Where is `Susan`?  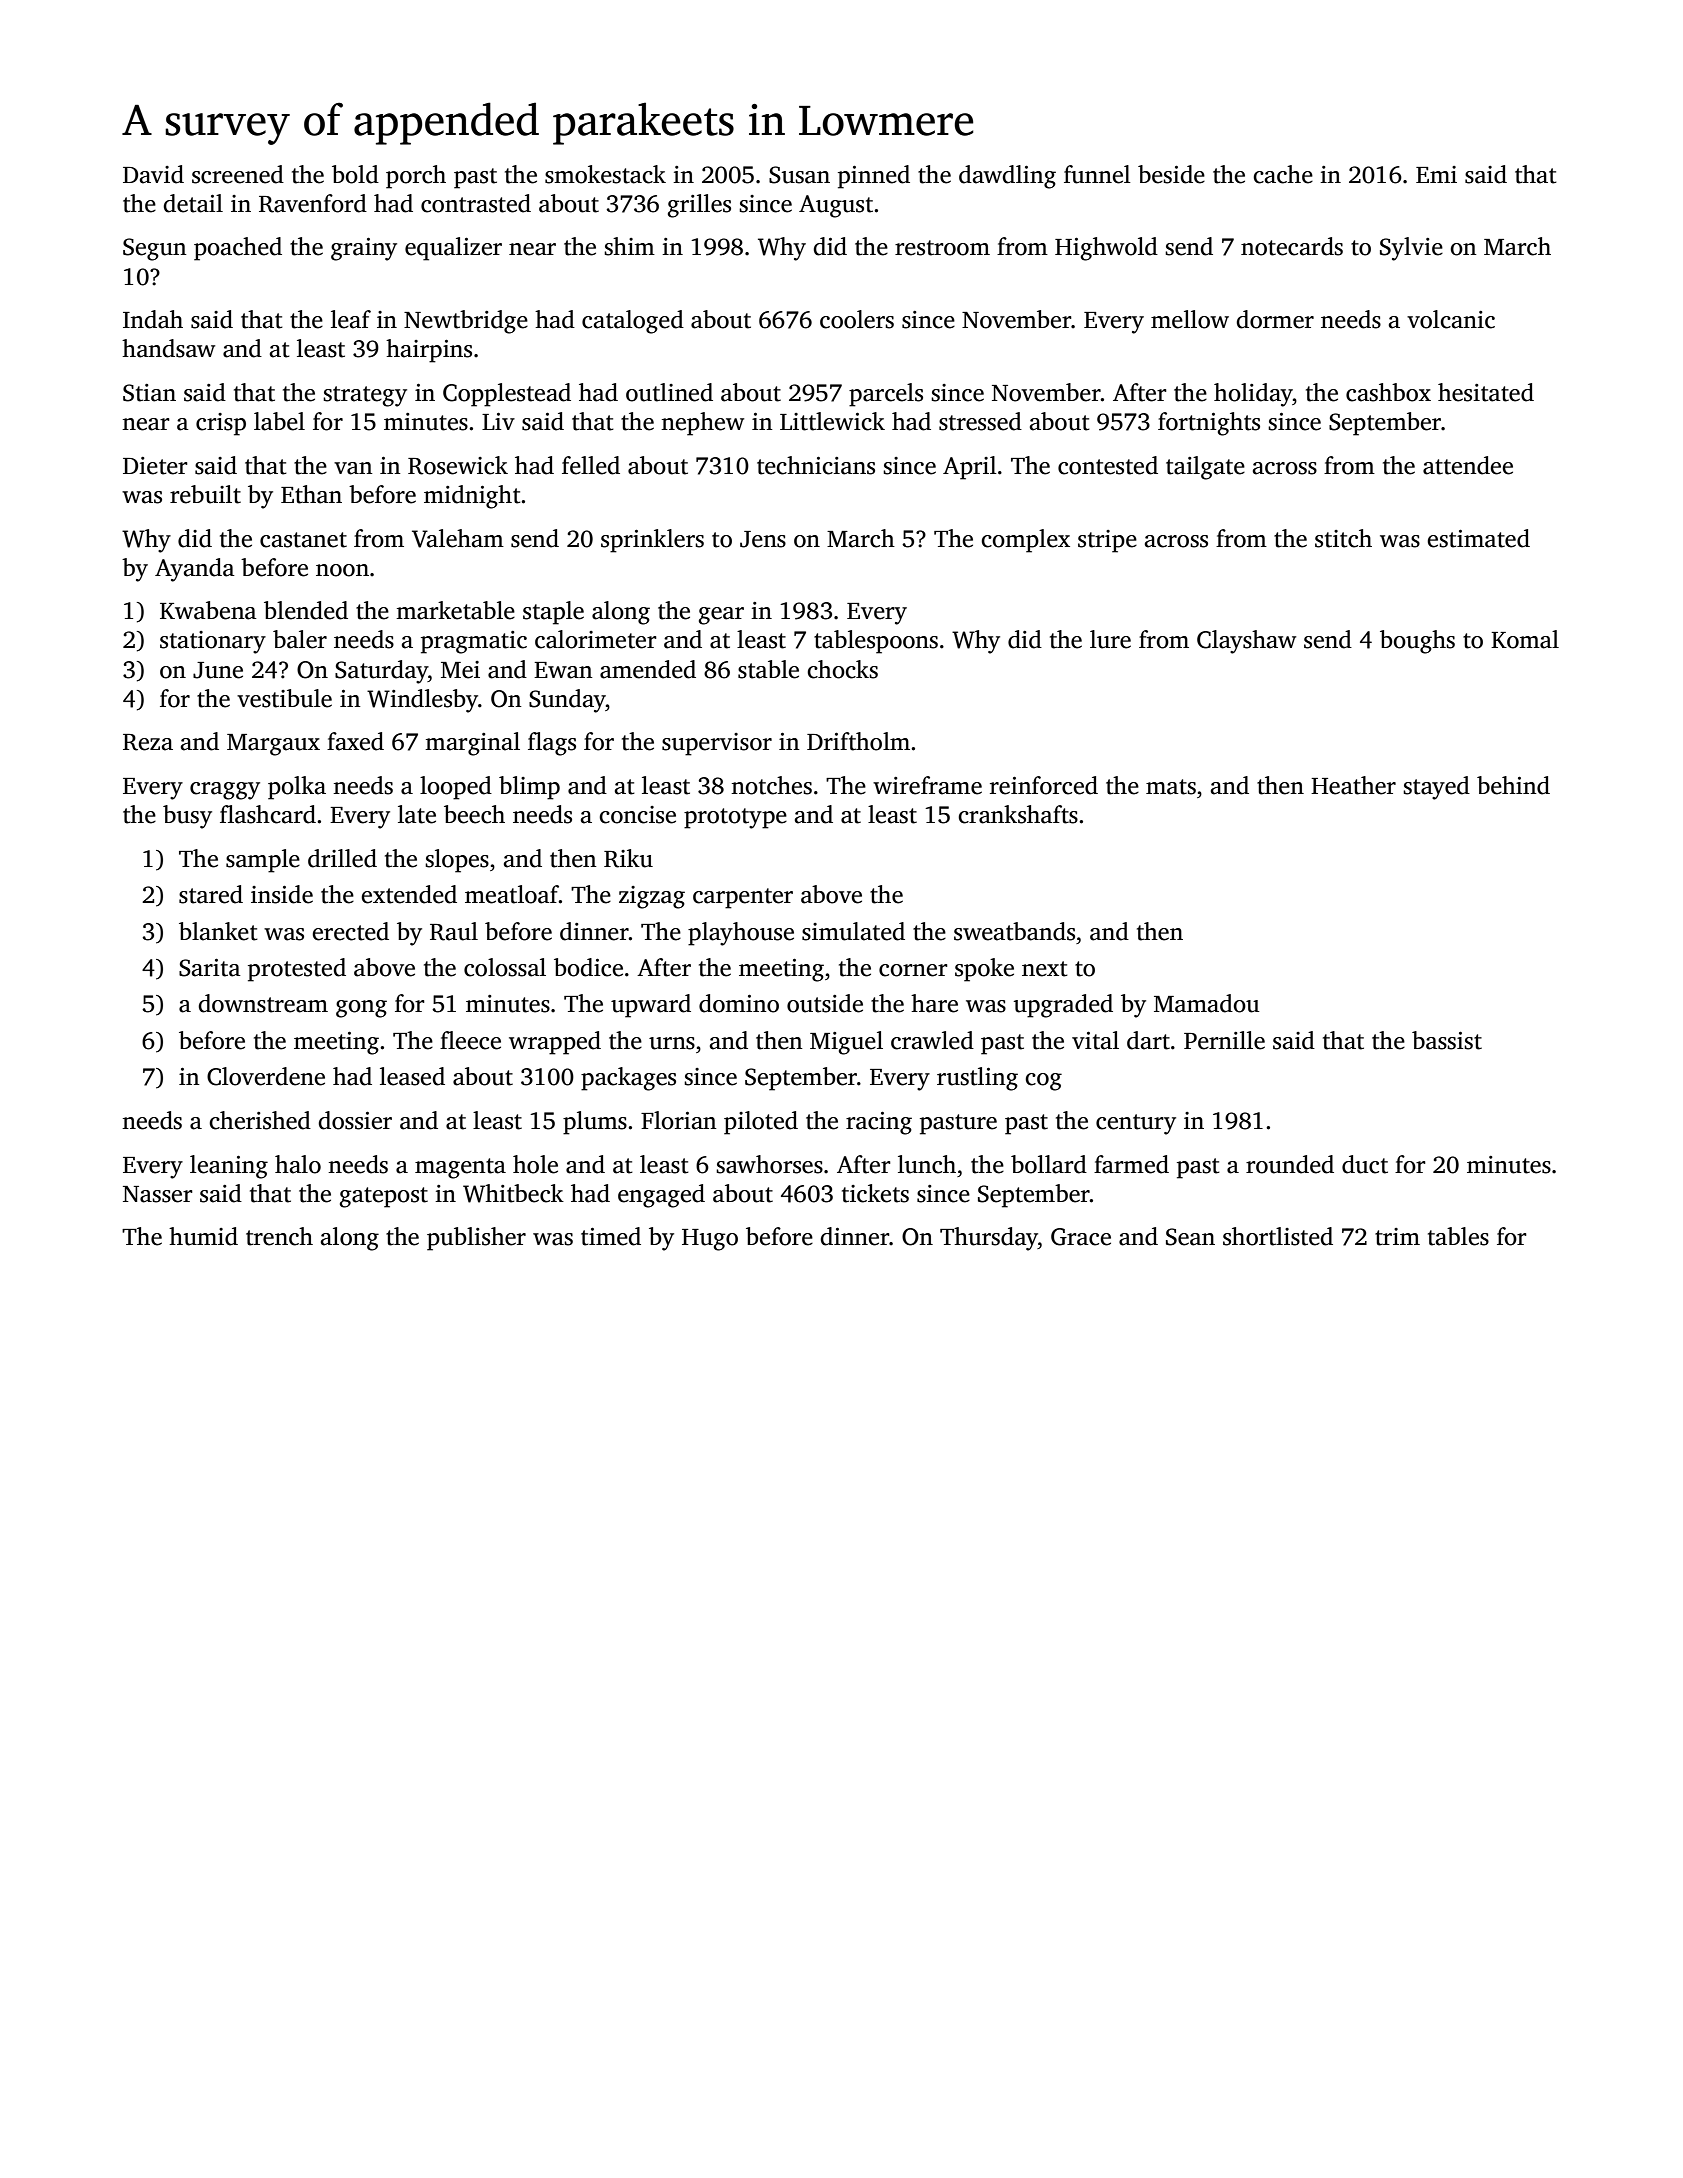
Susan is located at coordinates (799, 175).
